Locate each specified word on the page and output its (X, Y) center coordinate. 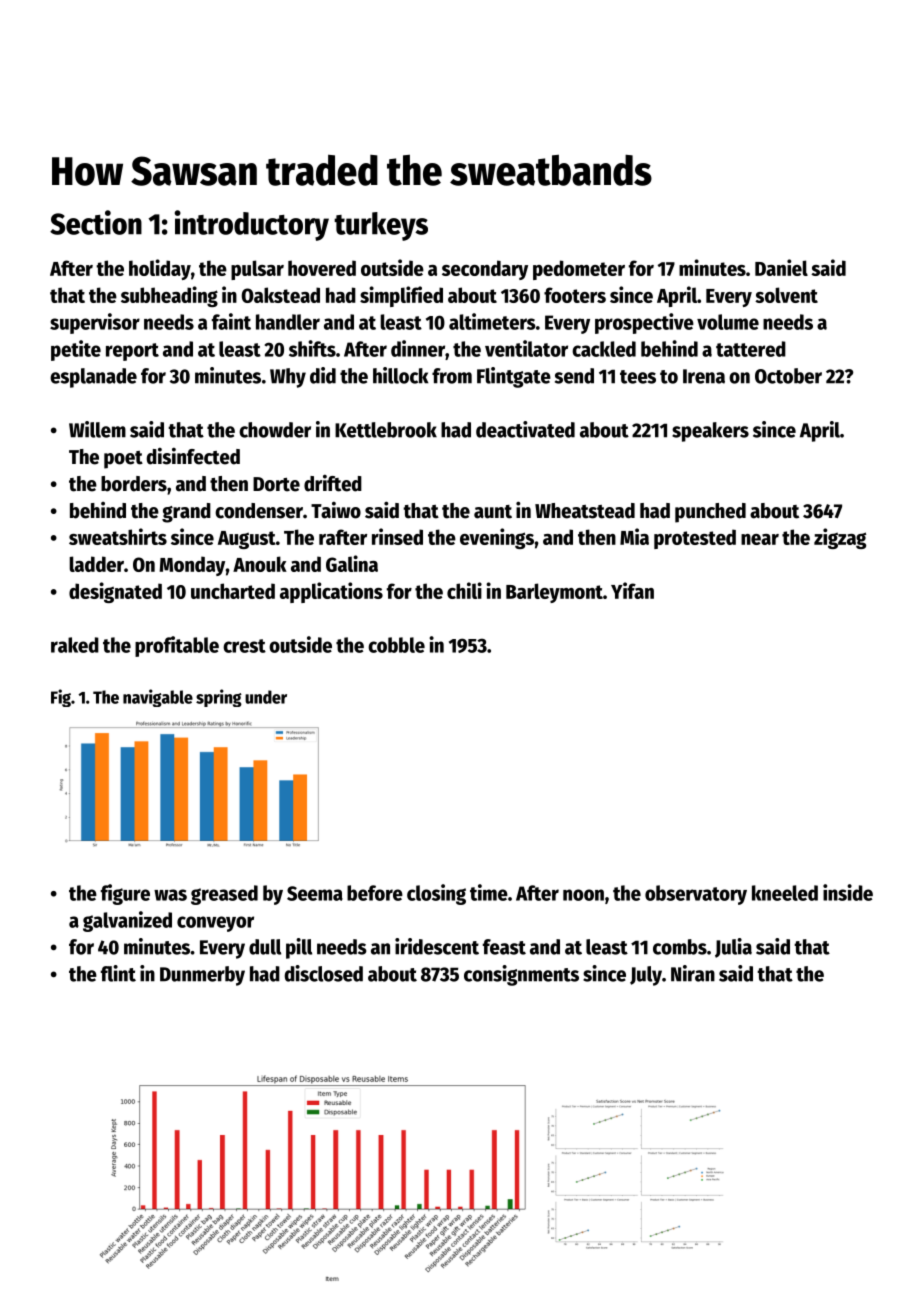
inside (848, 892)
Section (96, 222)
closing (436, 894)
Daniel (781, 267)
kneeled (785, 893)
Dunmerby (202, 976)
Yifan (632, 590)
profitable (177, 646)
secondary (485, 270)
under (266, 697)
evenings (497, 538)
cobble (396, 645)
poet (123, 460)
